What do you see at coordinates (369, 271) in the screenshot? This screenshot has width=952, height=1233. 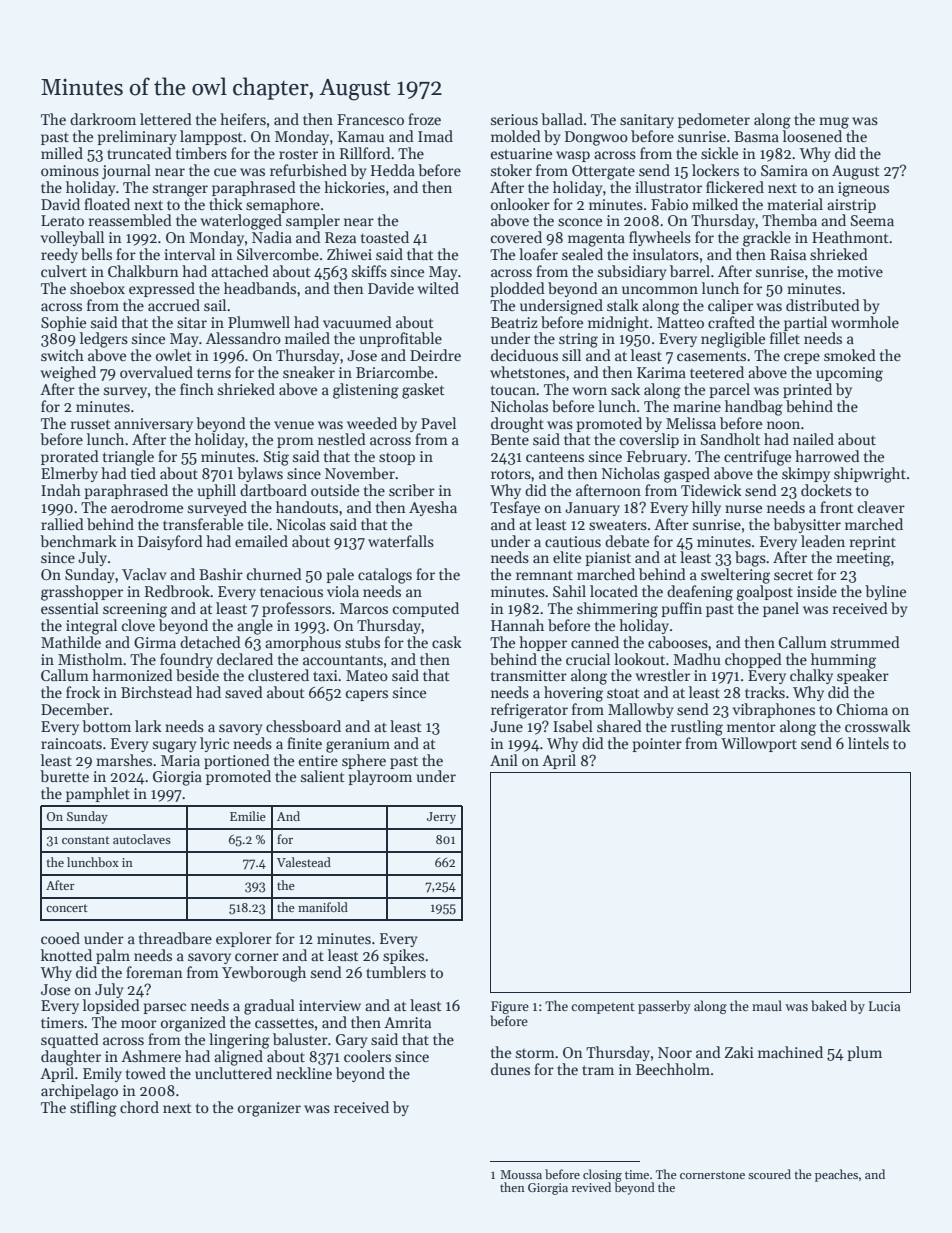 I see `skiffs` at bounding box center [369, 271].
